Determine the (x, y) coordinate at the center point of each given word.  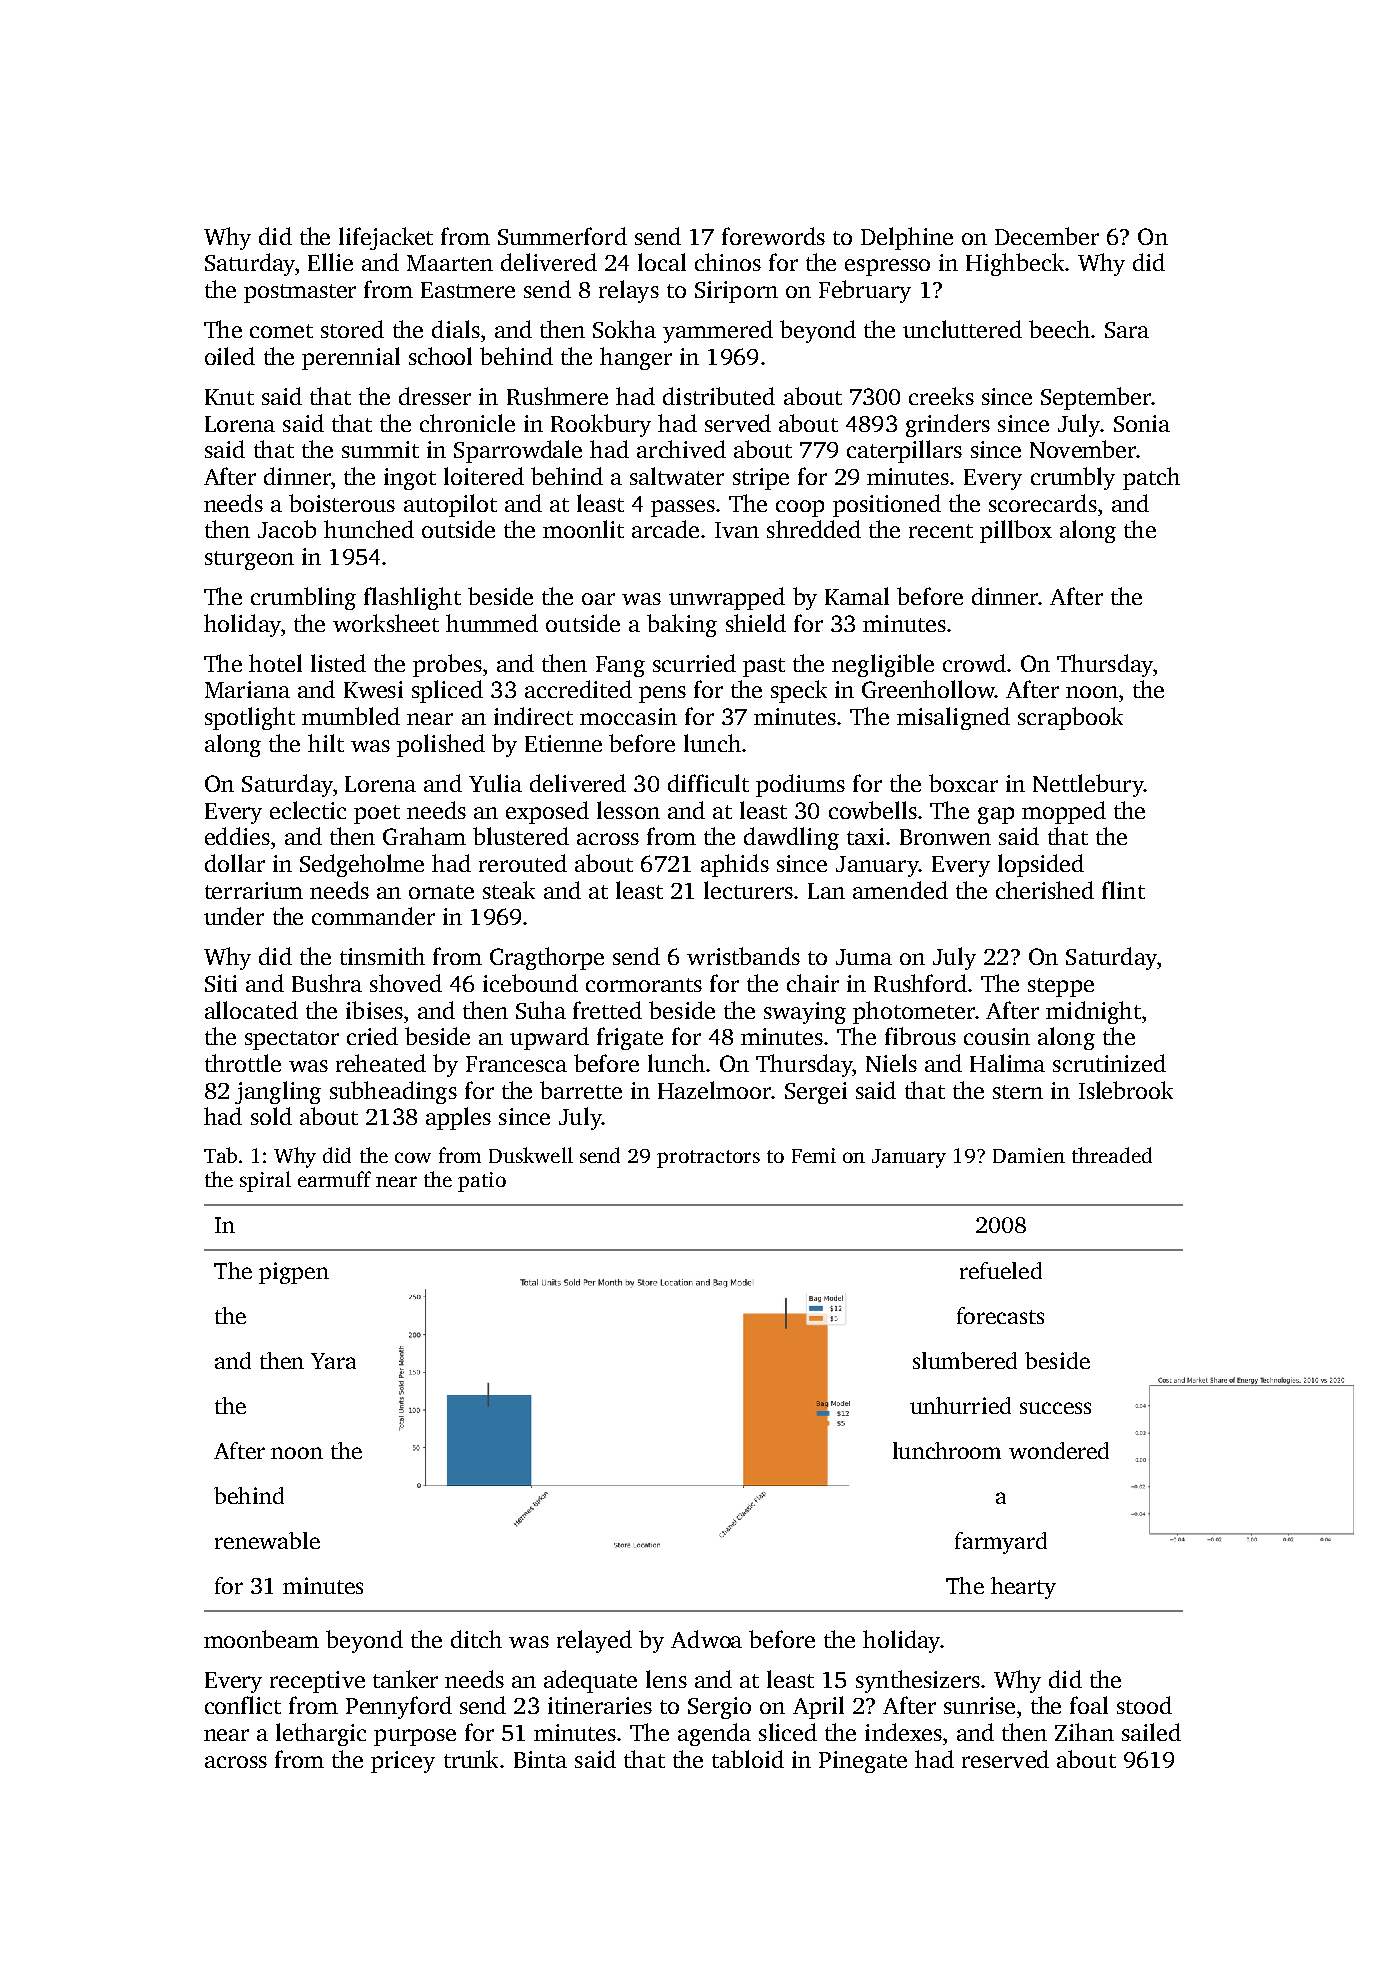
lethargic (321, 1734)
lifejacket (386, 238)
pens (662, 694)
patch (1151, 478)
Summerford (562, 236)
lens (666, 1679)
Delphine (907, 238)
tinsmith (382, 956)
